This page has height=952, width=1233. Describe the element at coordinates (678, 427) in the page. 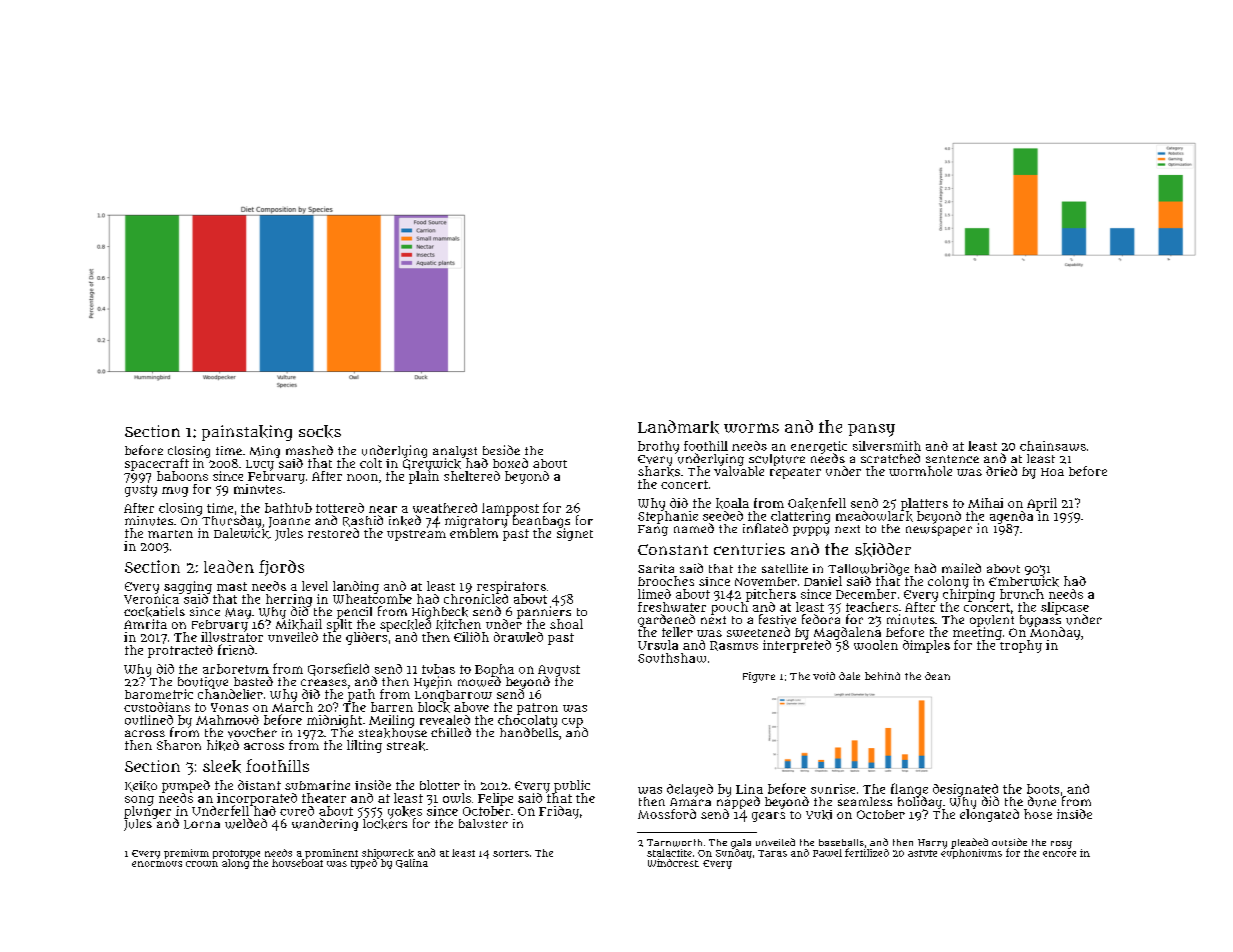

I see `Landmark` at that location.
